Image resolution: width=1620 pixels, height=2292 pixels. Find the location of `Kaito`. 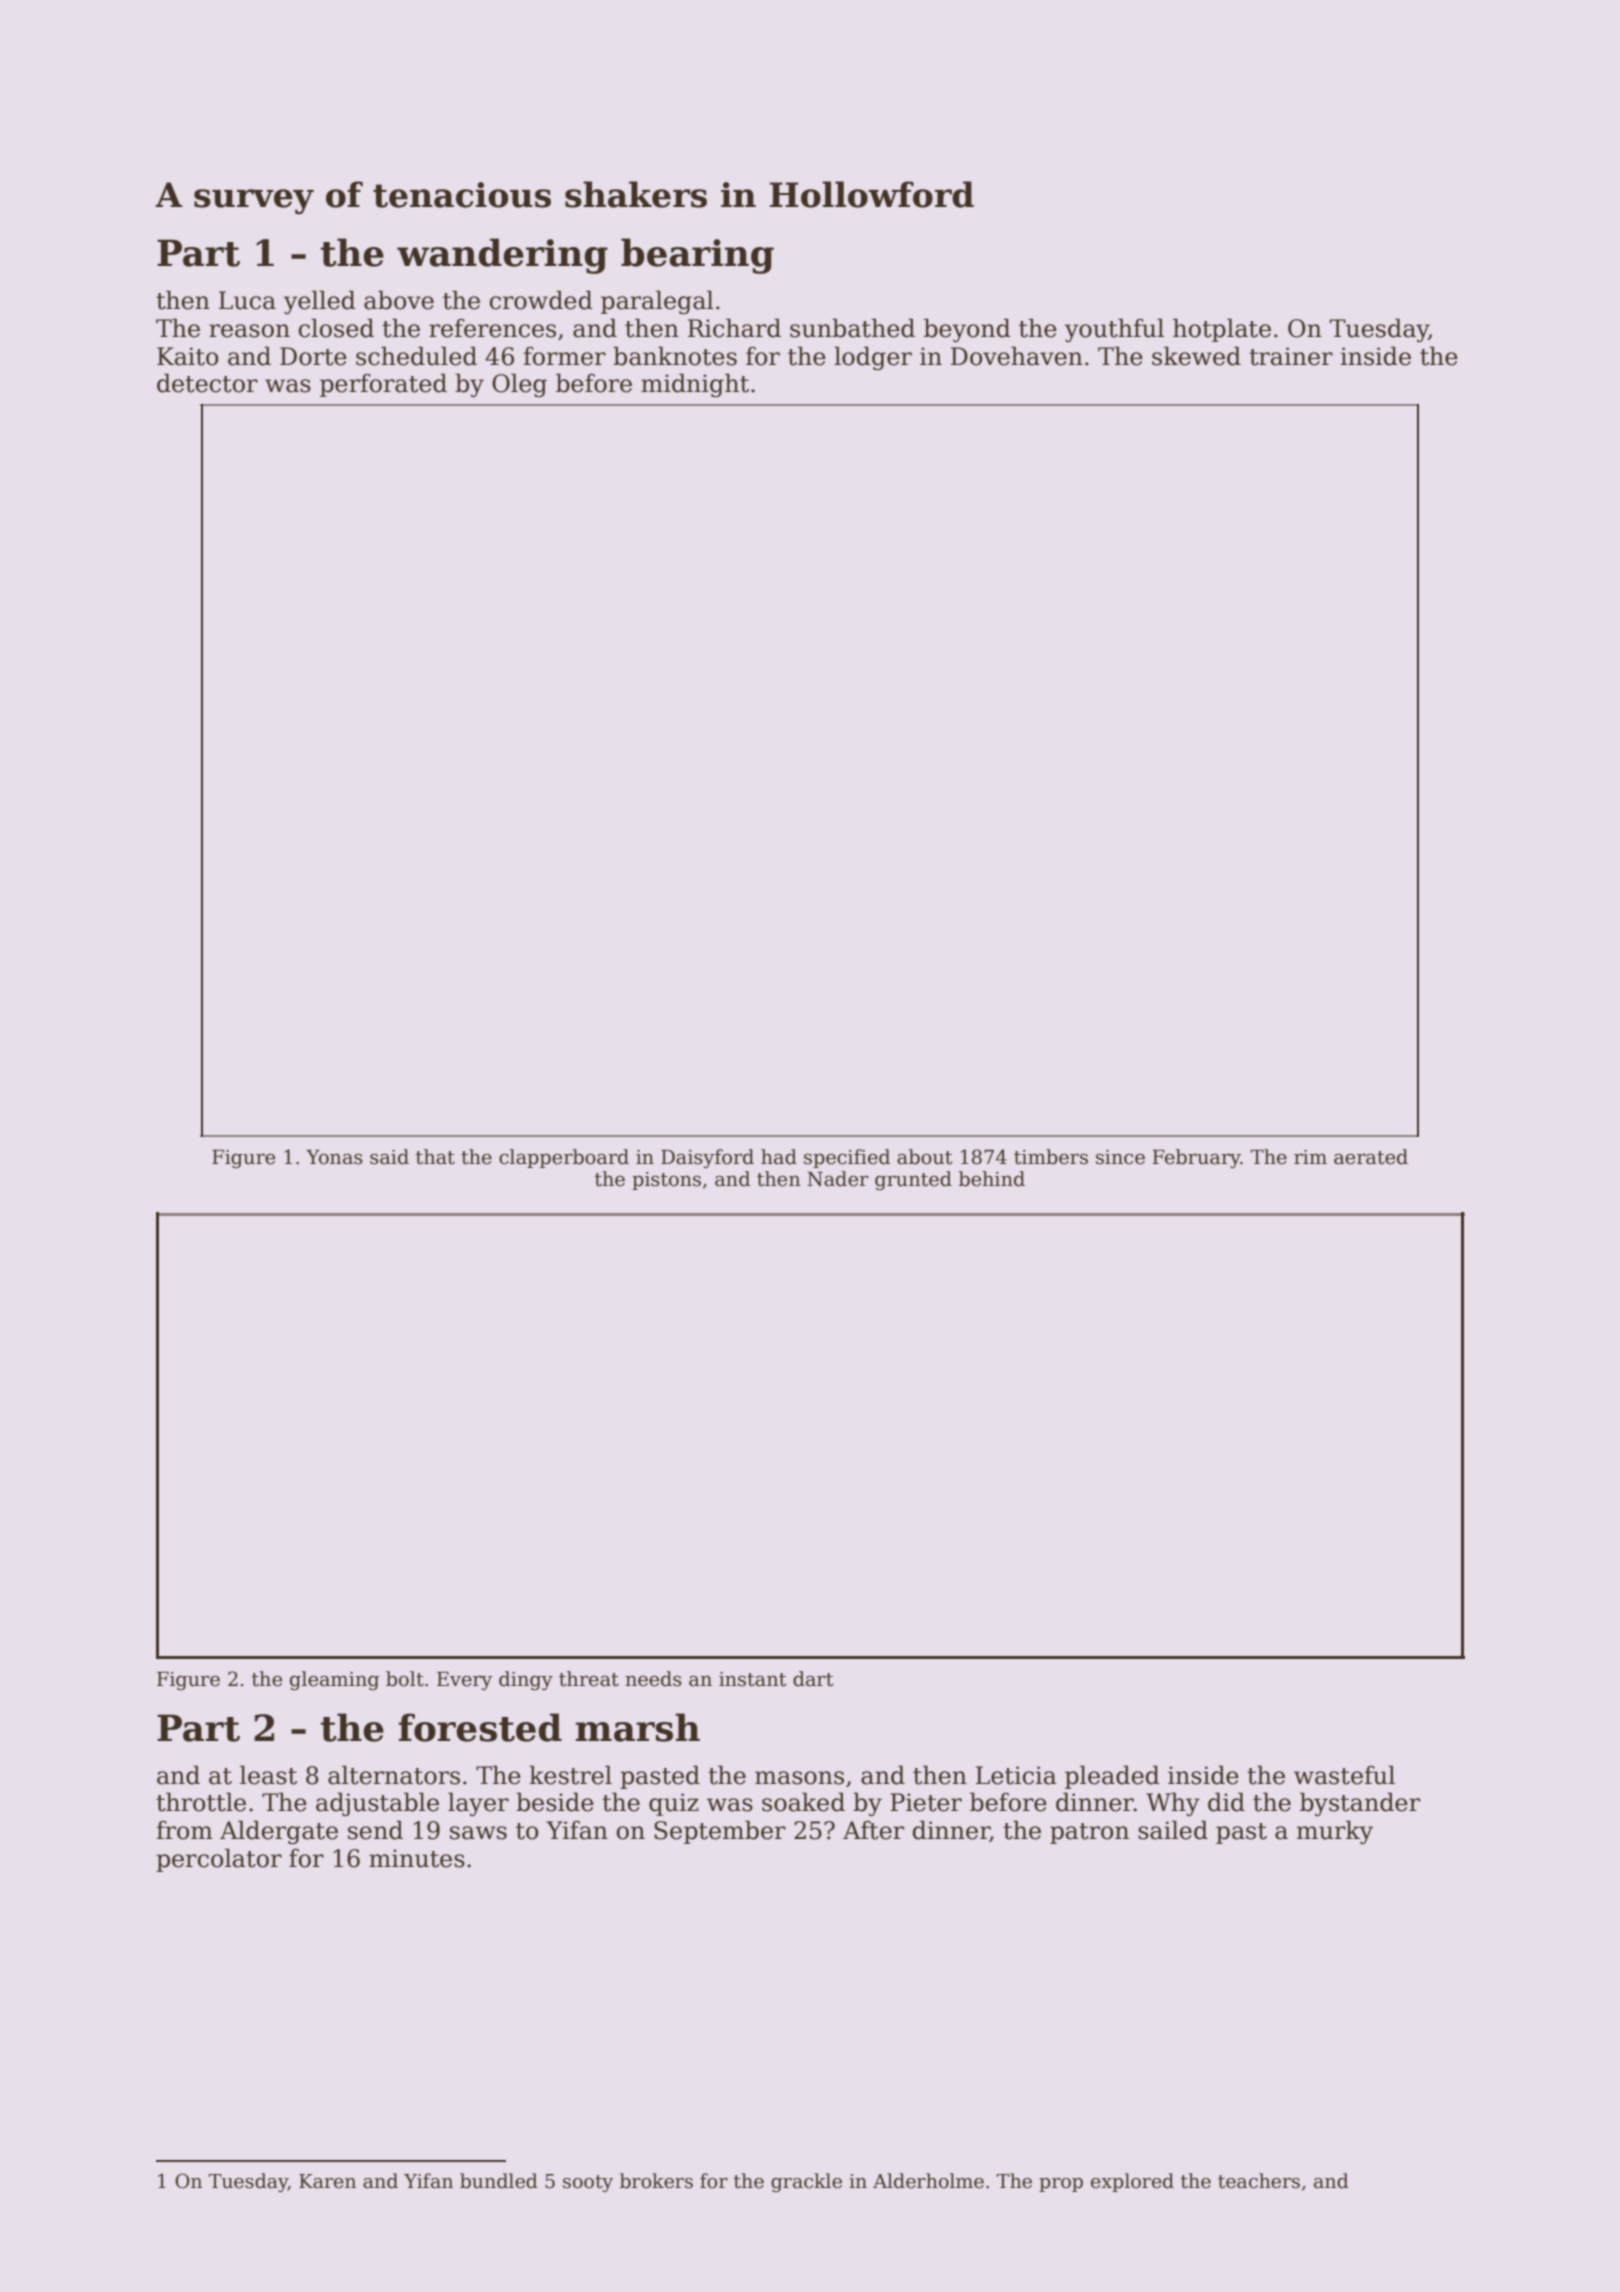

Kaito is located at coordinates (187, 356).
